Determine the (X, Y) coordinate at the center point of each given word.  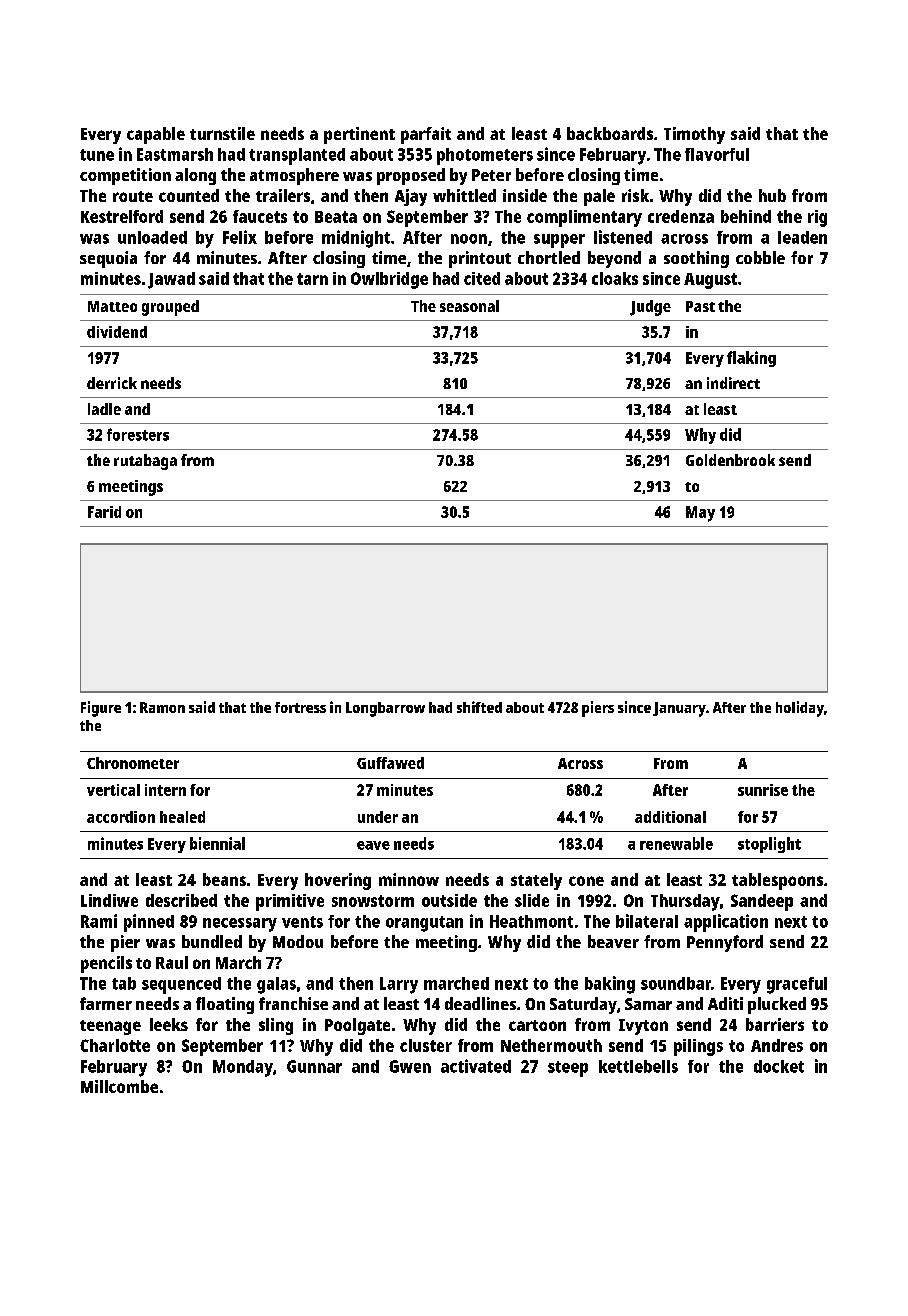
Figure (101, 709)
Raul (172, 962)
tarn (312, 279)
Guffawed (390, 763)
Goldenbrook (730, 460)
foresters (138, 434)
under (378, 817)
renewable (676, 843)
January (679, 709)
